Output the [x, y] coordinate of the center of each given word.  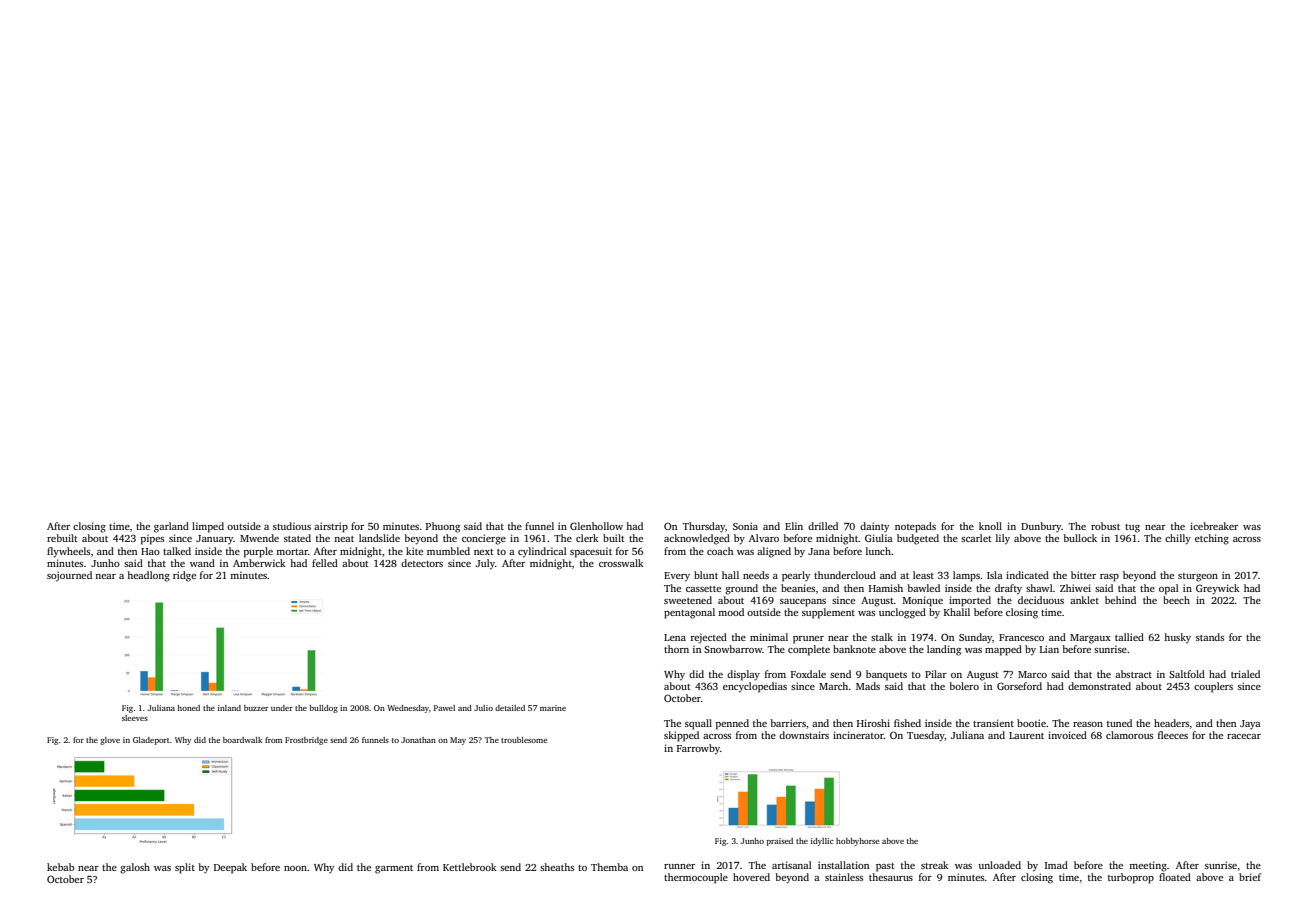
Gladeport [151, 741]
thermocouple [696, 878]
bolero [964, 686]
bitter [1083, 575]
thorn [676, 649]
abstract [1133, 674]
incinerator [858, 735]
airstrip [331, 527]
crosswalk [621, 563]
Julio [483, 708]
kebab [60, 867]
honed [188, 708]
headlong [148, 576]
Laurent [1026, 735]
